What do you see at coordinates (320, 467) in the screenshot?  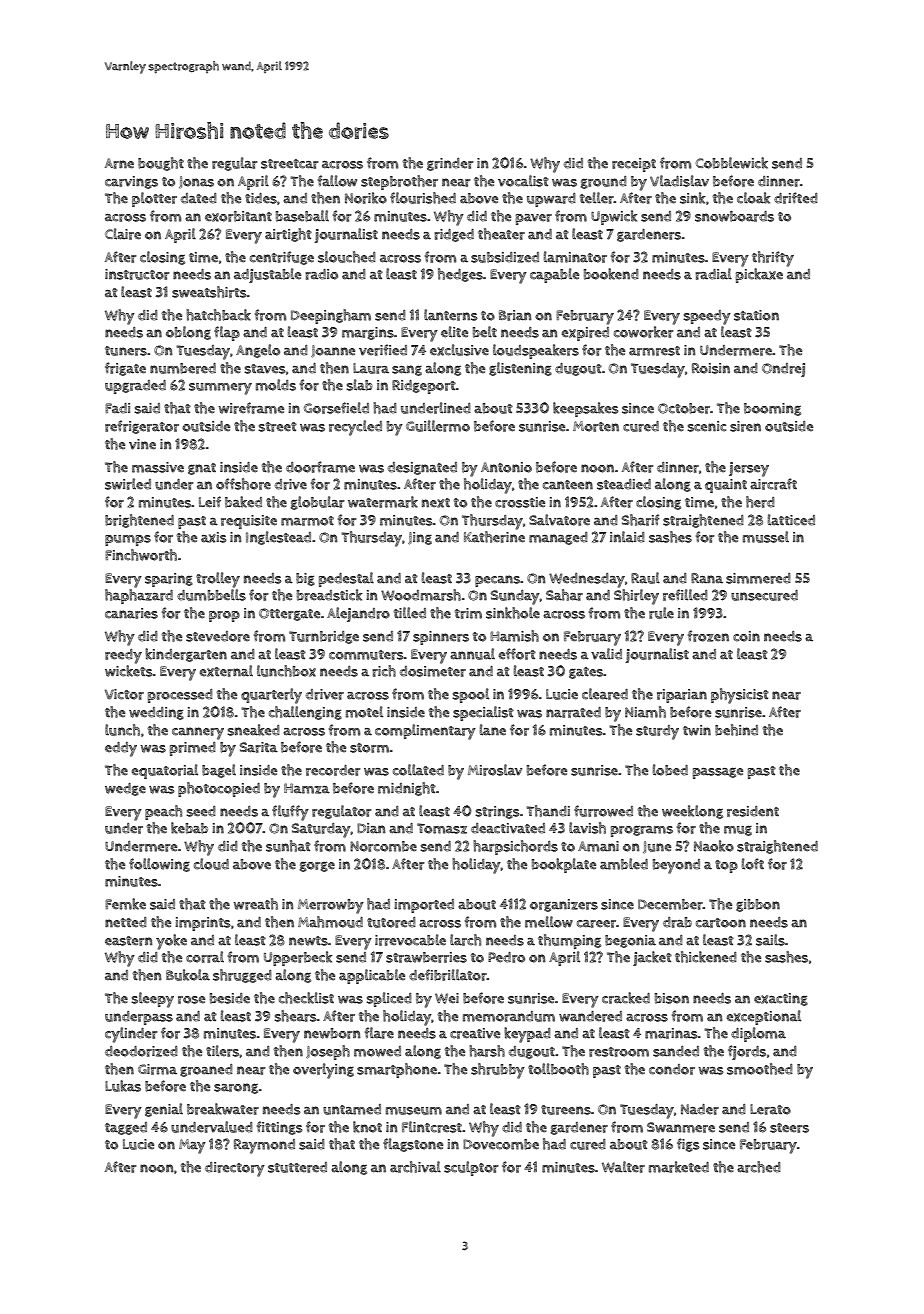 I see `doorframe` at bounding box center [320, 467].
